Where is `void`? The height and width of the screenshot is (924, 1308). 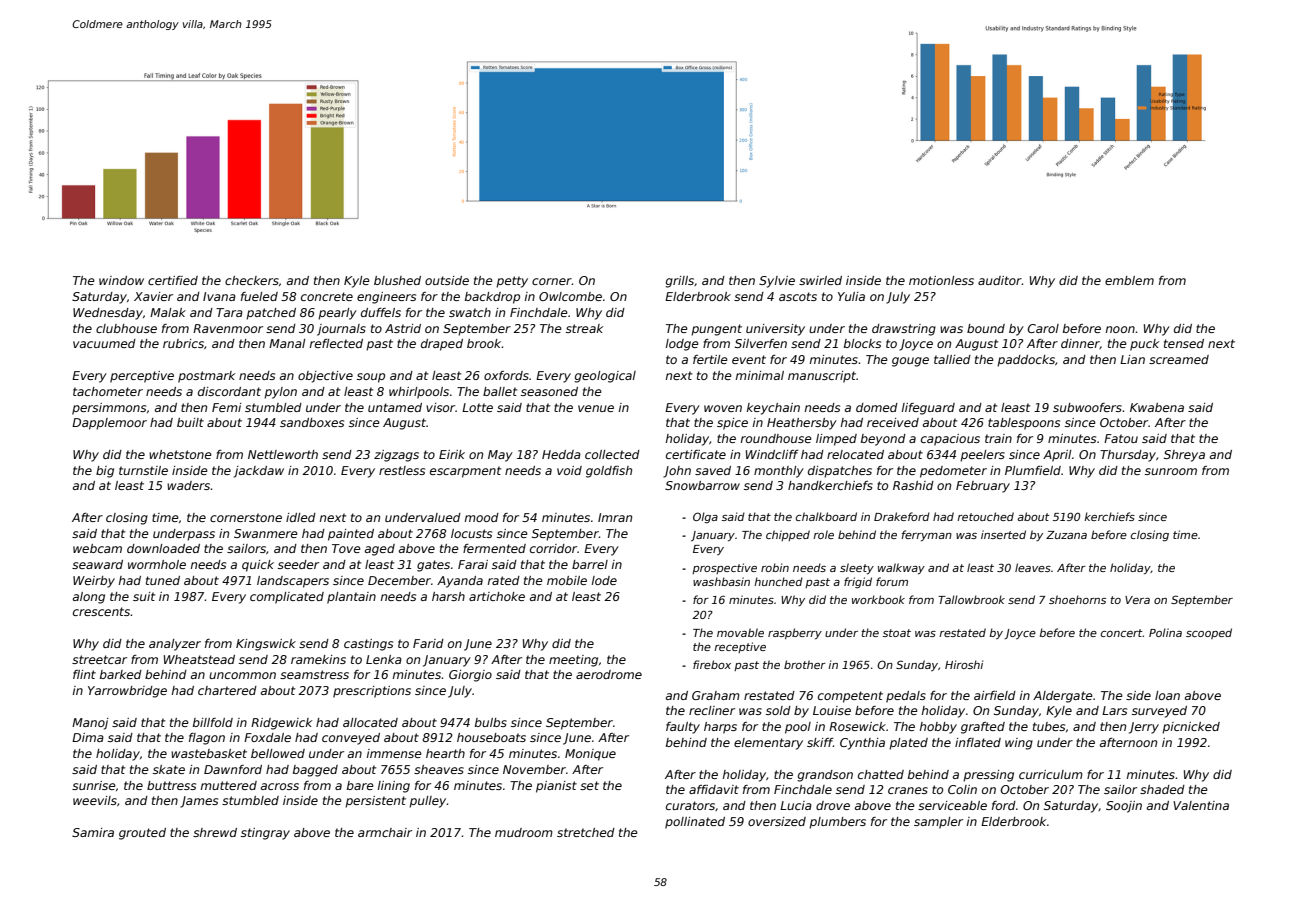
void is located at coordinates (569, 470).
